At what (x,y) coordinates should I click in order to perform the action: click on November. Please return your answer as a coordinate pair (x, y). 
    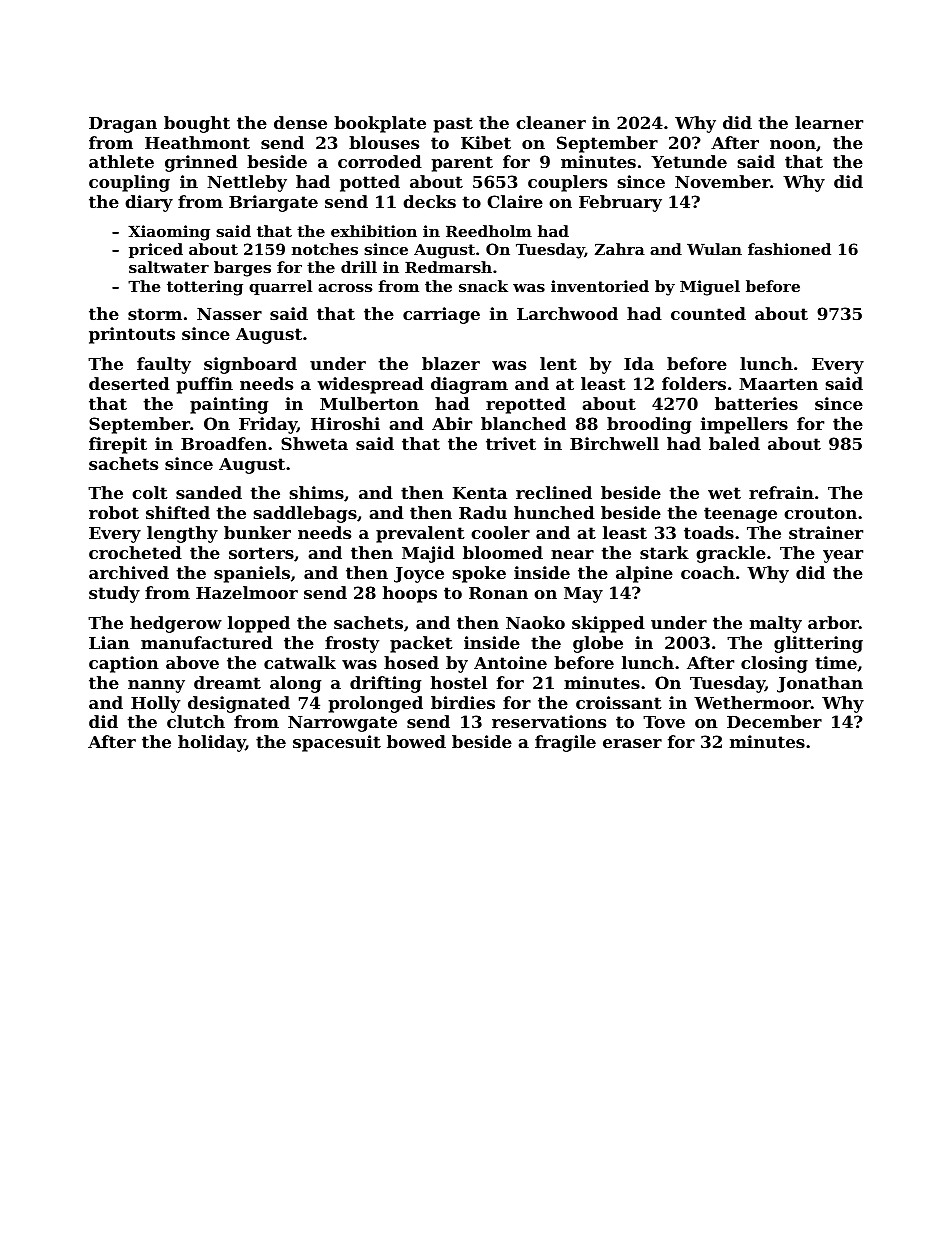
    Looking at the image, I should click on (722, 181).
